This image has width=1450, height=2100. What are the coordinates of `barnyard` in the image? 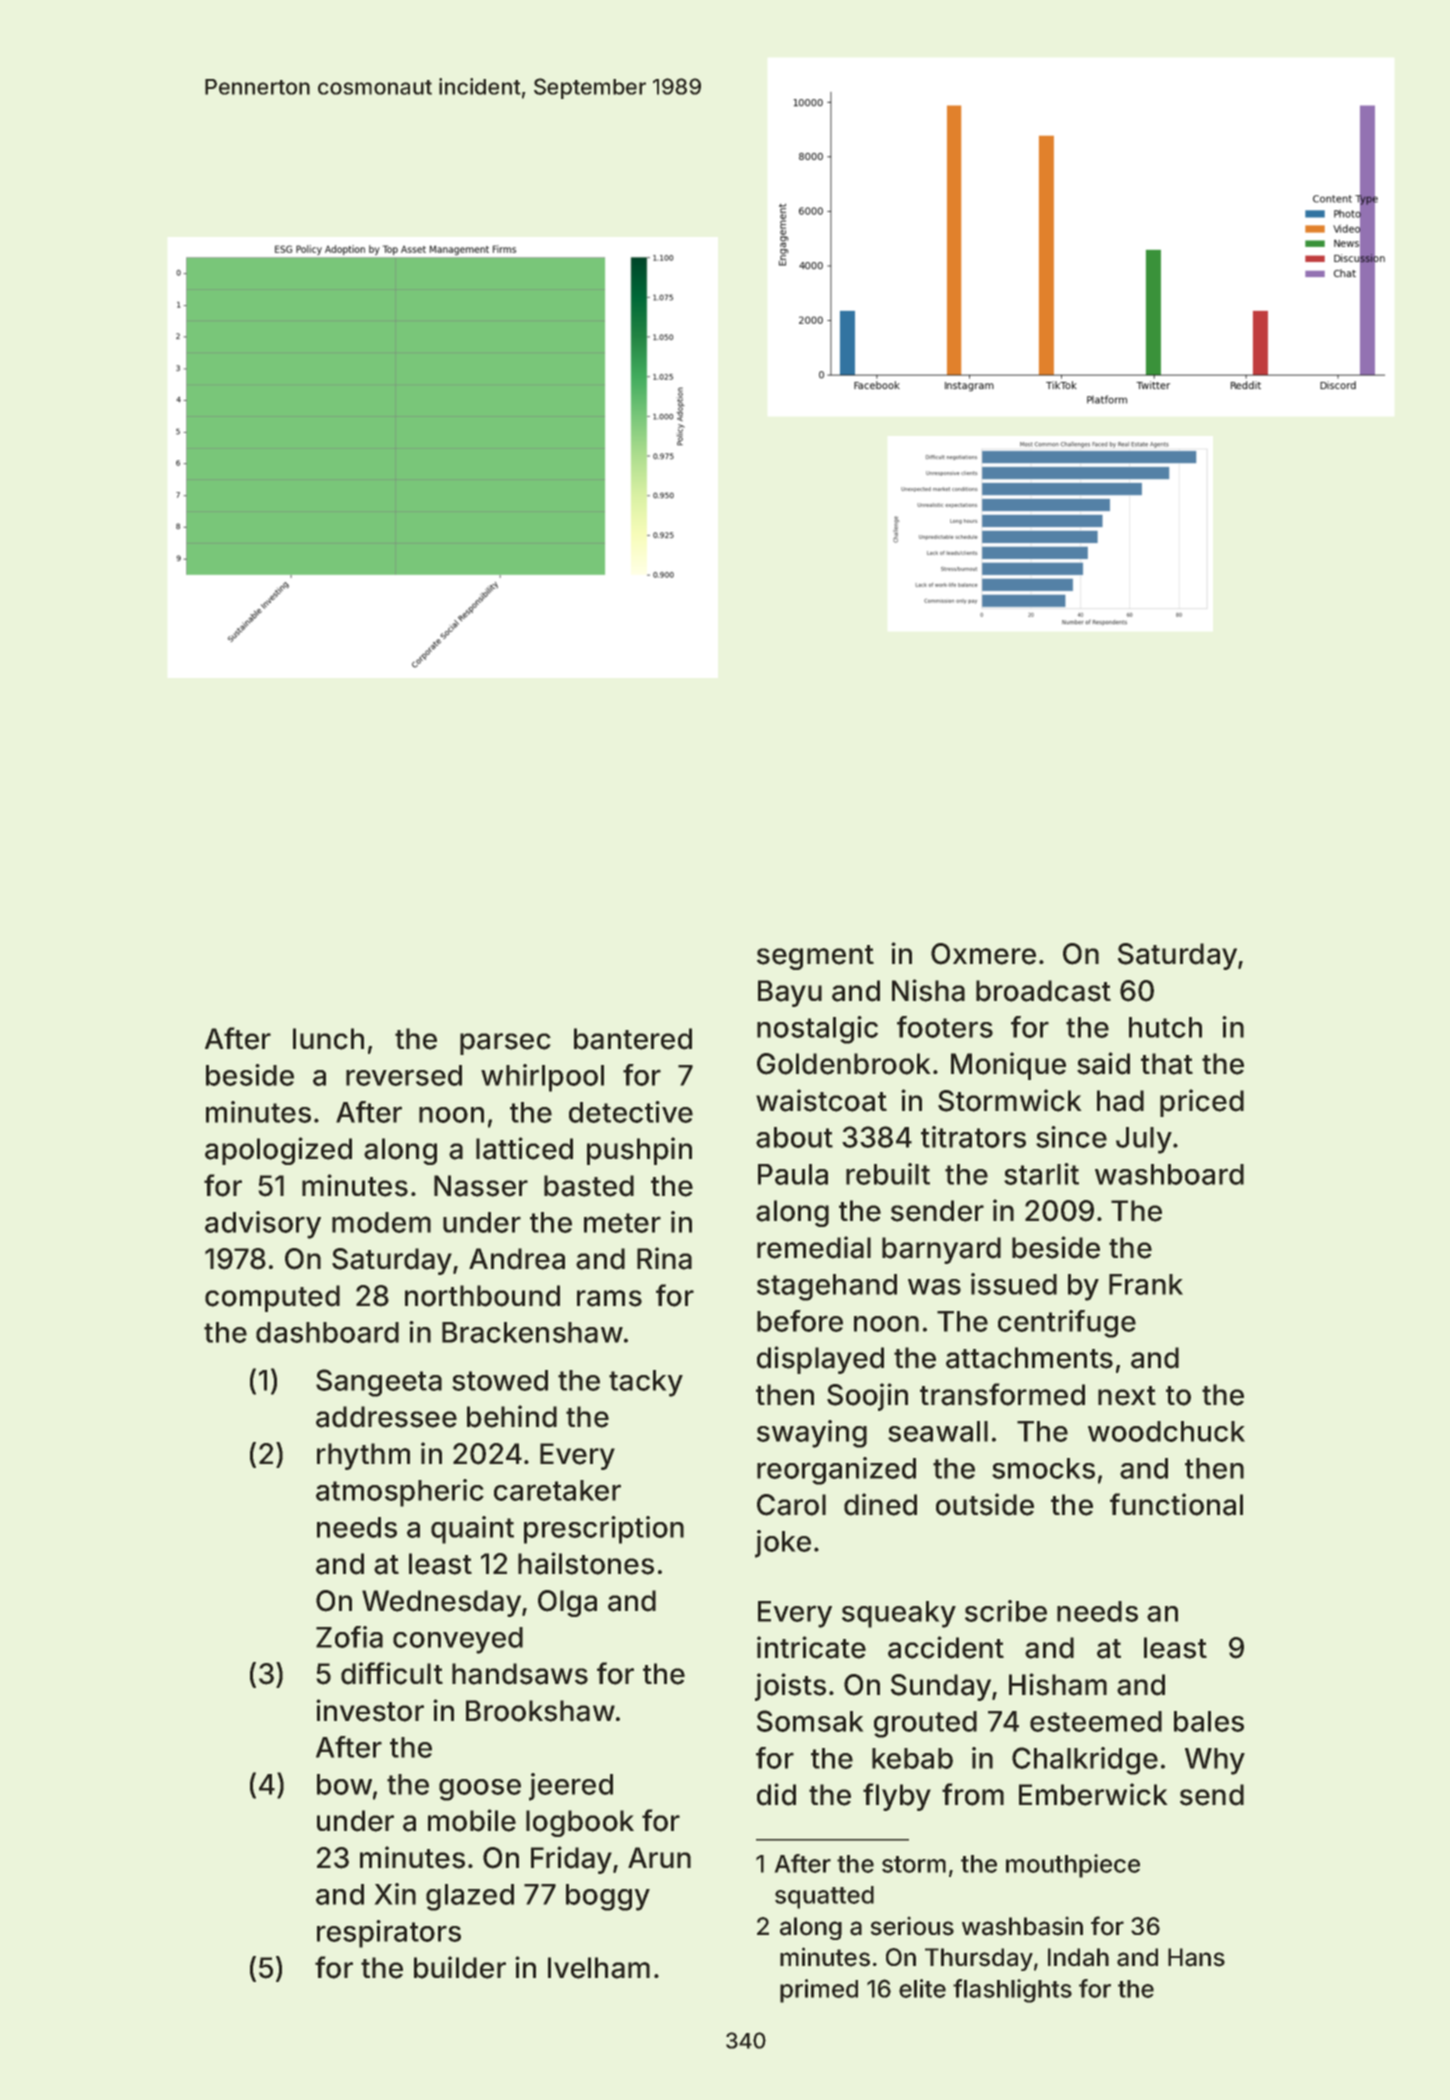 It's located at (941, 1250).
